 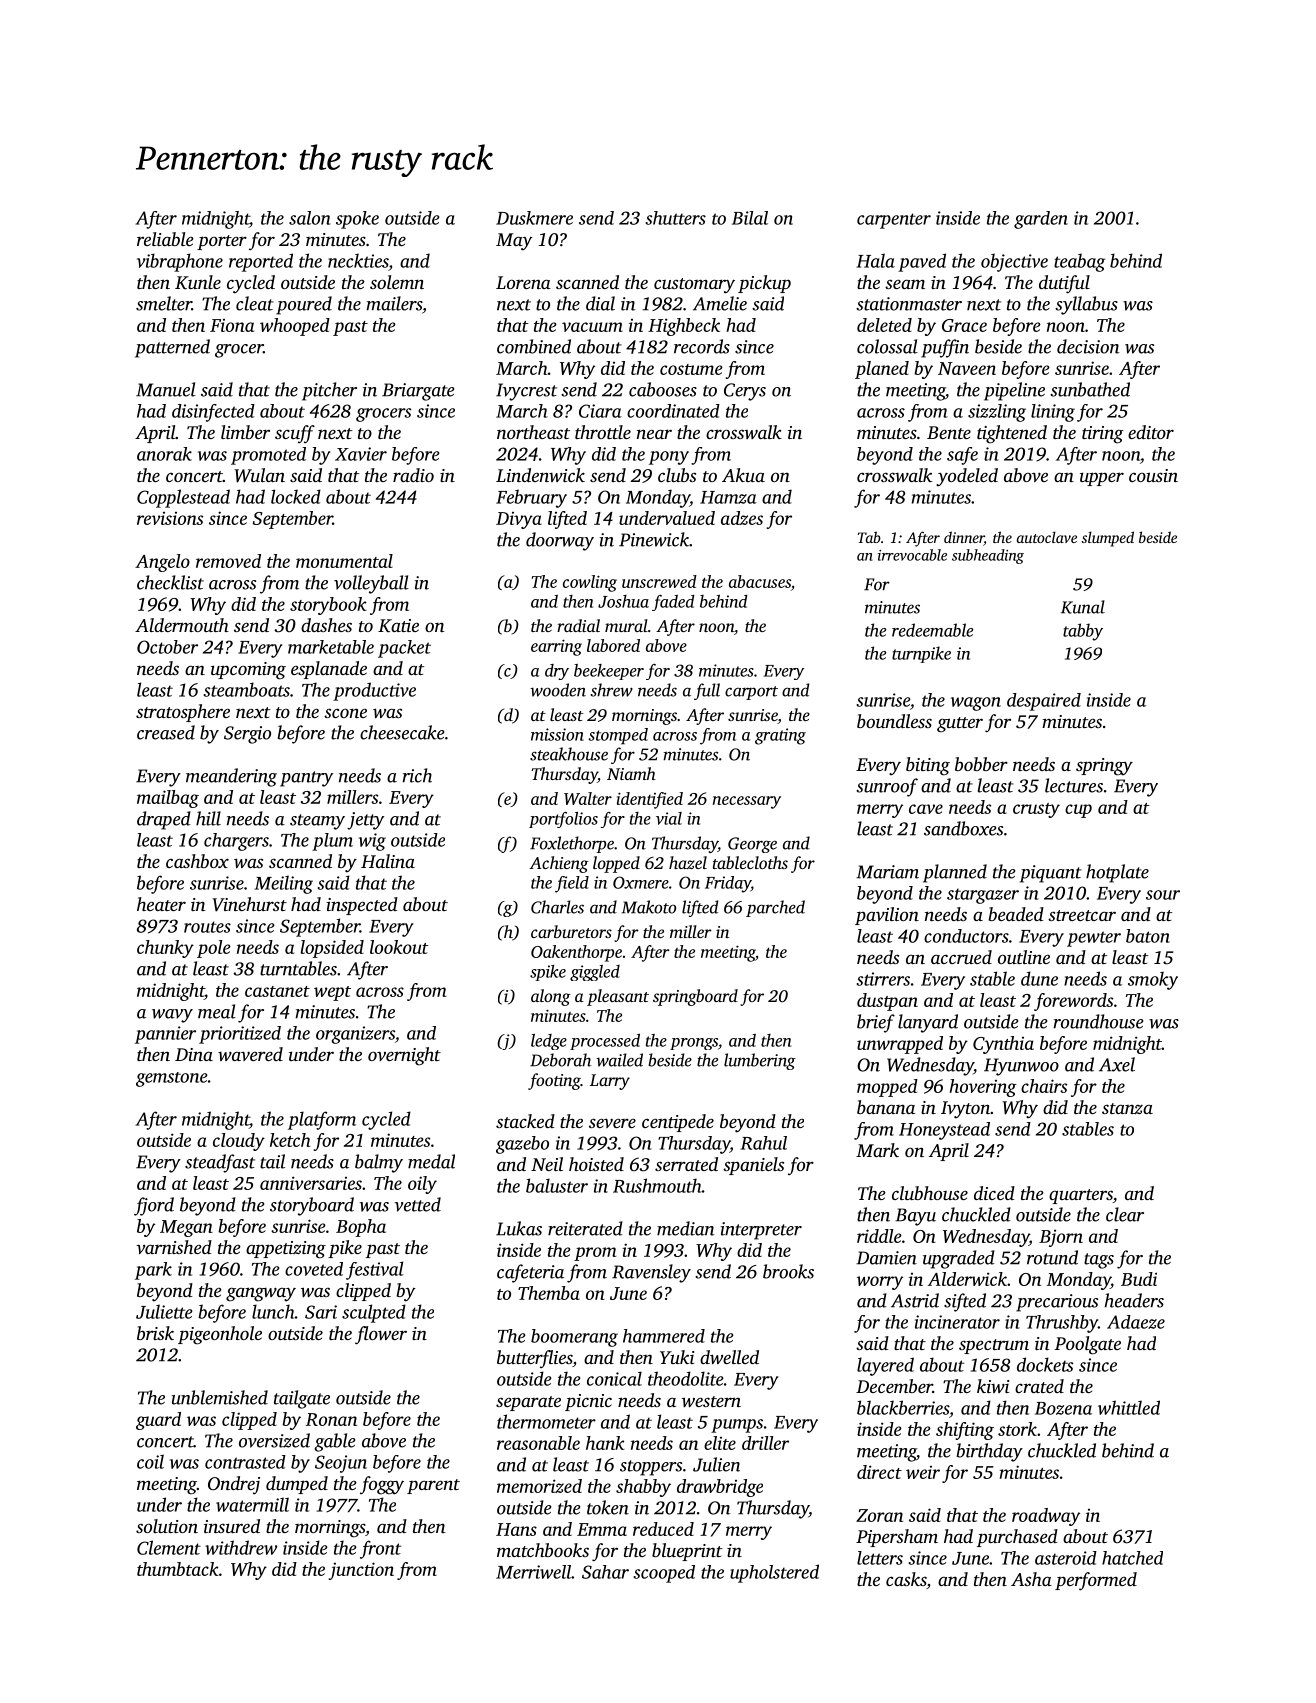 I want to click on brief, so click(x=876, y=1023).
